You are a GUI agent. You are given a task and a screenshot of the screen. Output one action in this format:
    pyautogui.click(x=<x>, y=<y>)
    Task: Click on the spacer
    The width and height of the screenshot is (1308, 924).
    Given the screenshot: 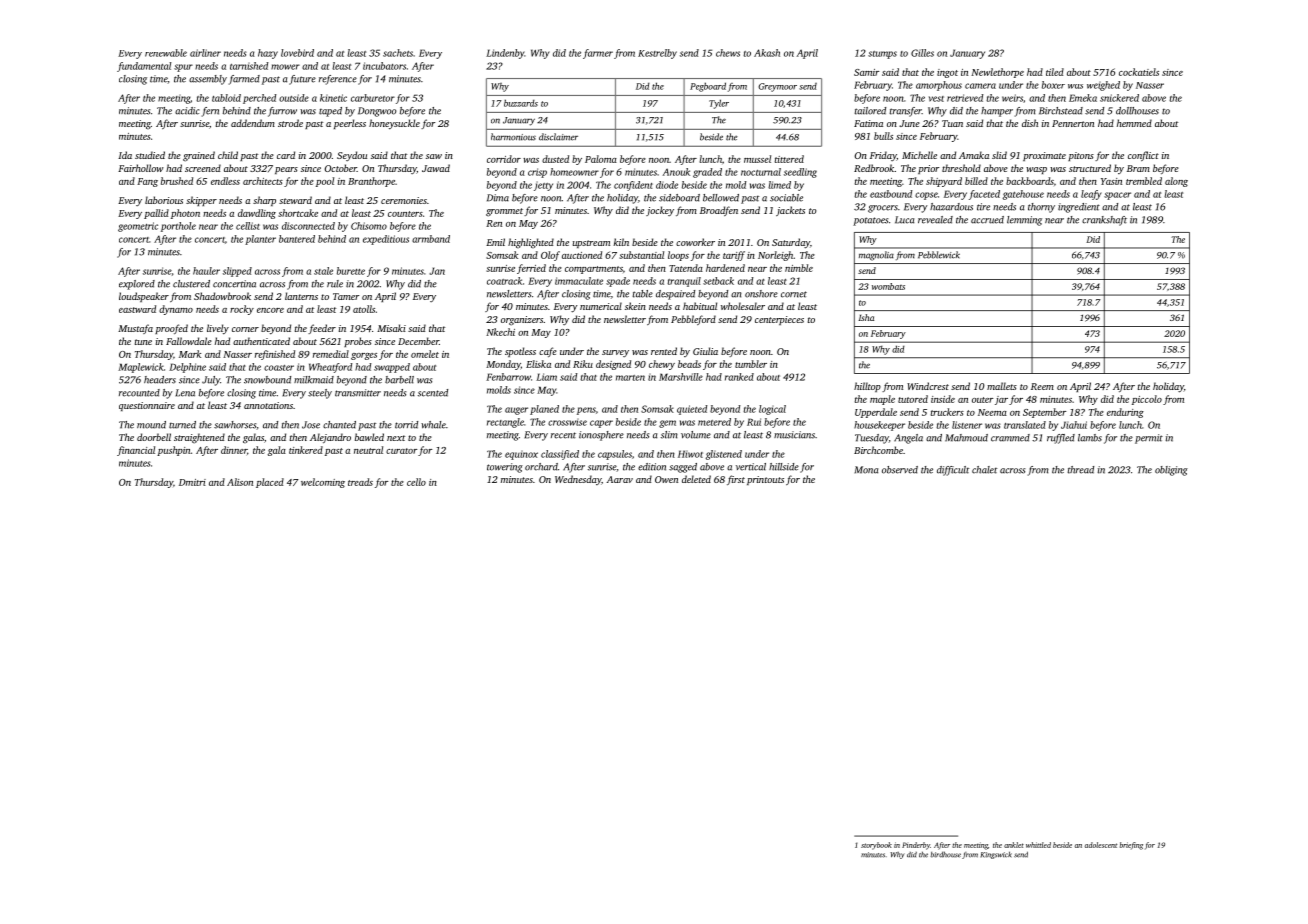 What is the action you would take?
    pyautogui.click(x=1117, y=196)
